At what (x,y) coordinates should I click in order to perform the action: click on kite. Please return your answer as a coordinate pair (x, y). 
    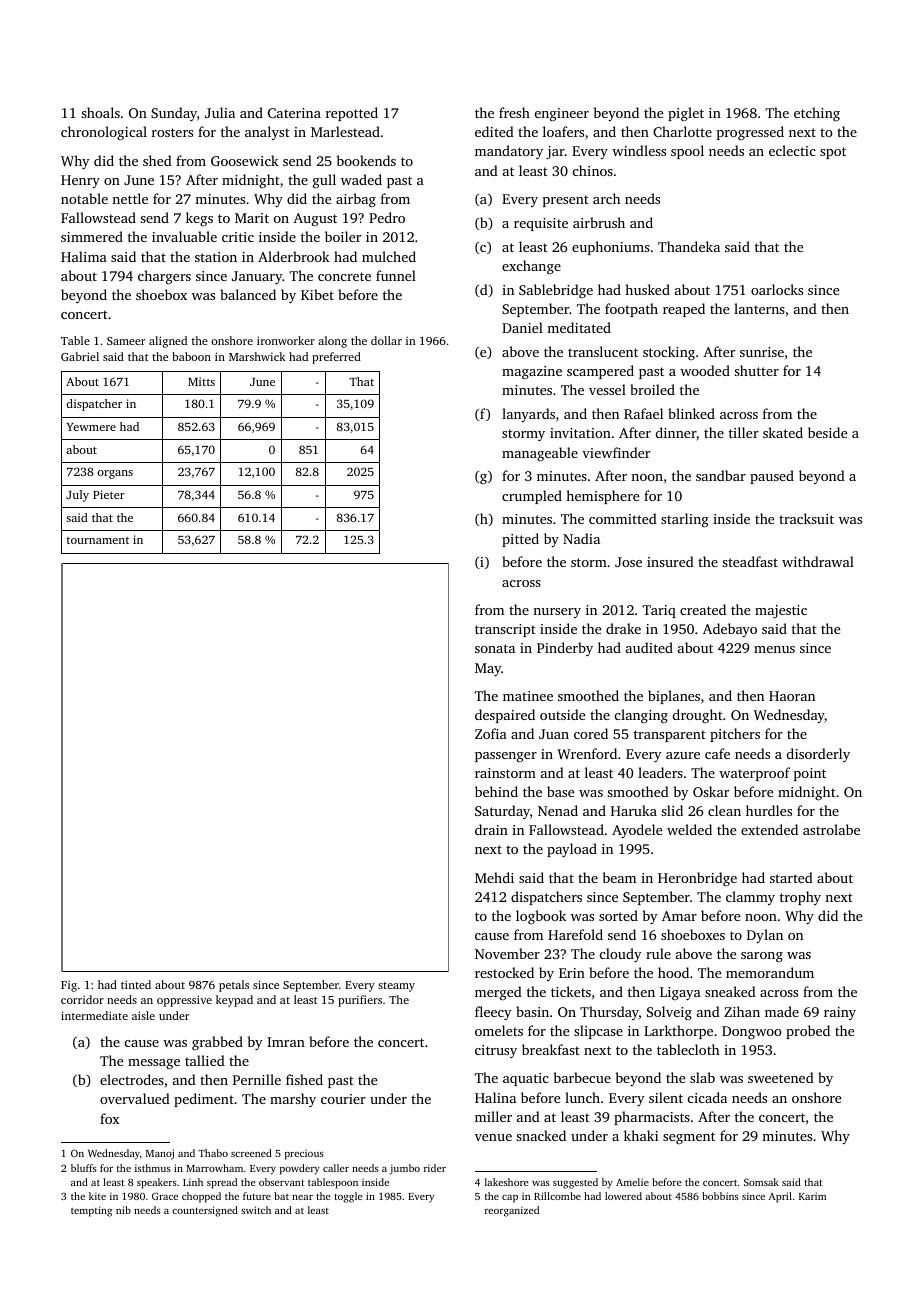
    Looking at the image, I should click on (97, 1196).
